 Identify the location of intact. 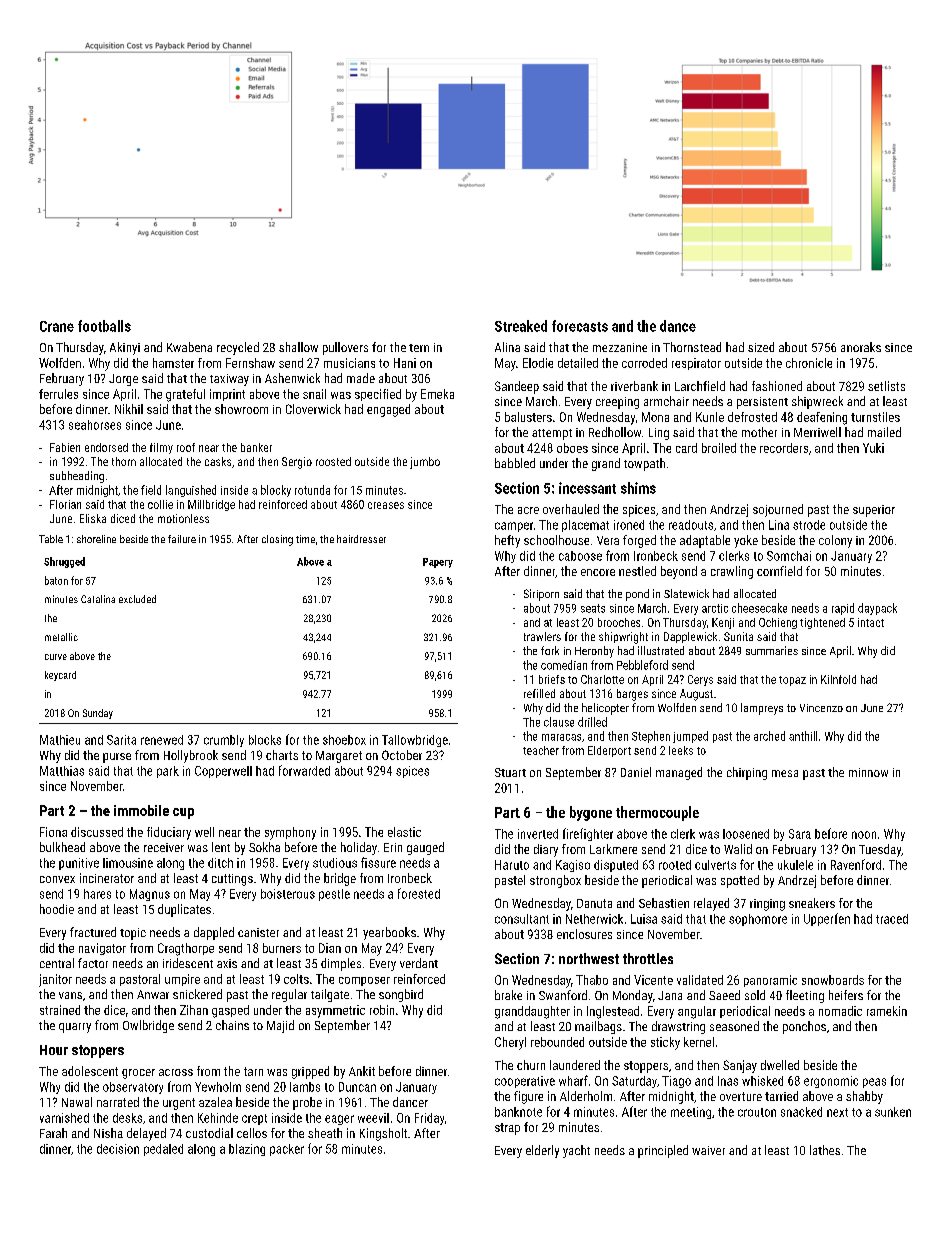
(871, 622).
